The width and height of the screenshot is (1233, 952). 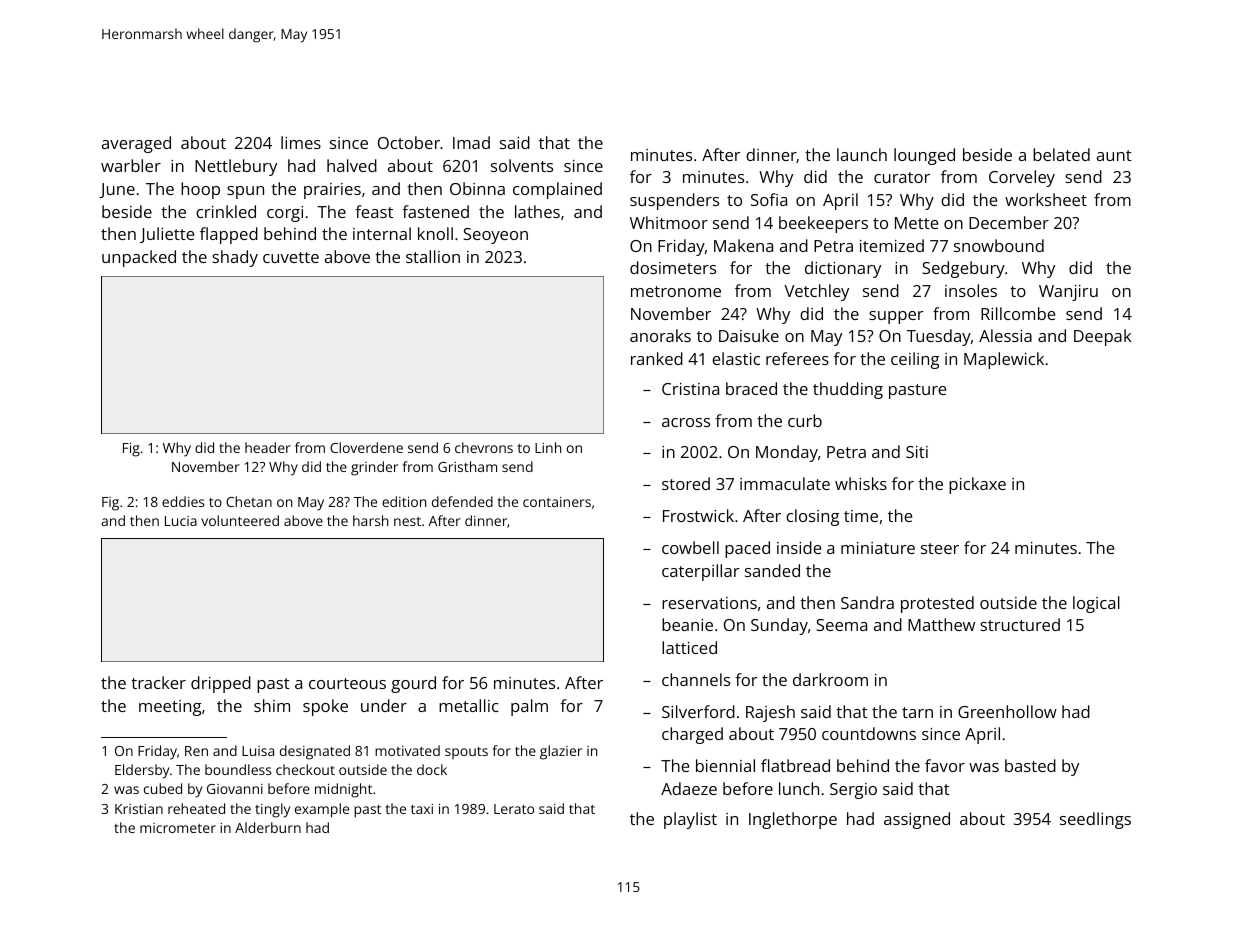 What do you see at coordinates (343, 790) in the screenshot?
I see `midnight` at bounding box center [343, 790].
